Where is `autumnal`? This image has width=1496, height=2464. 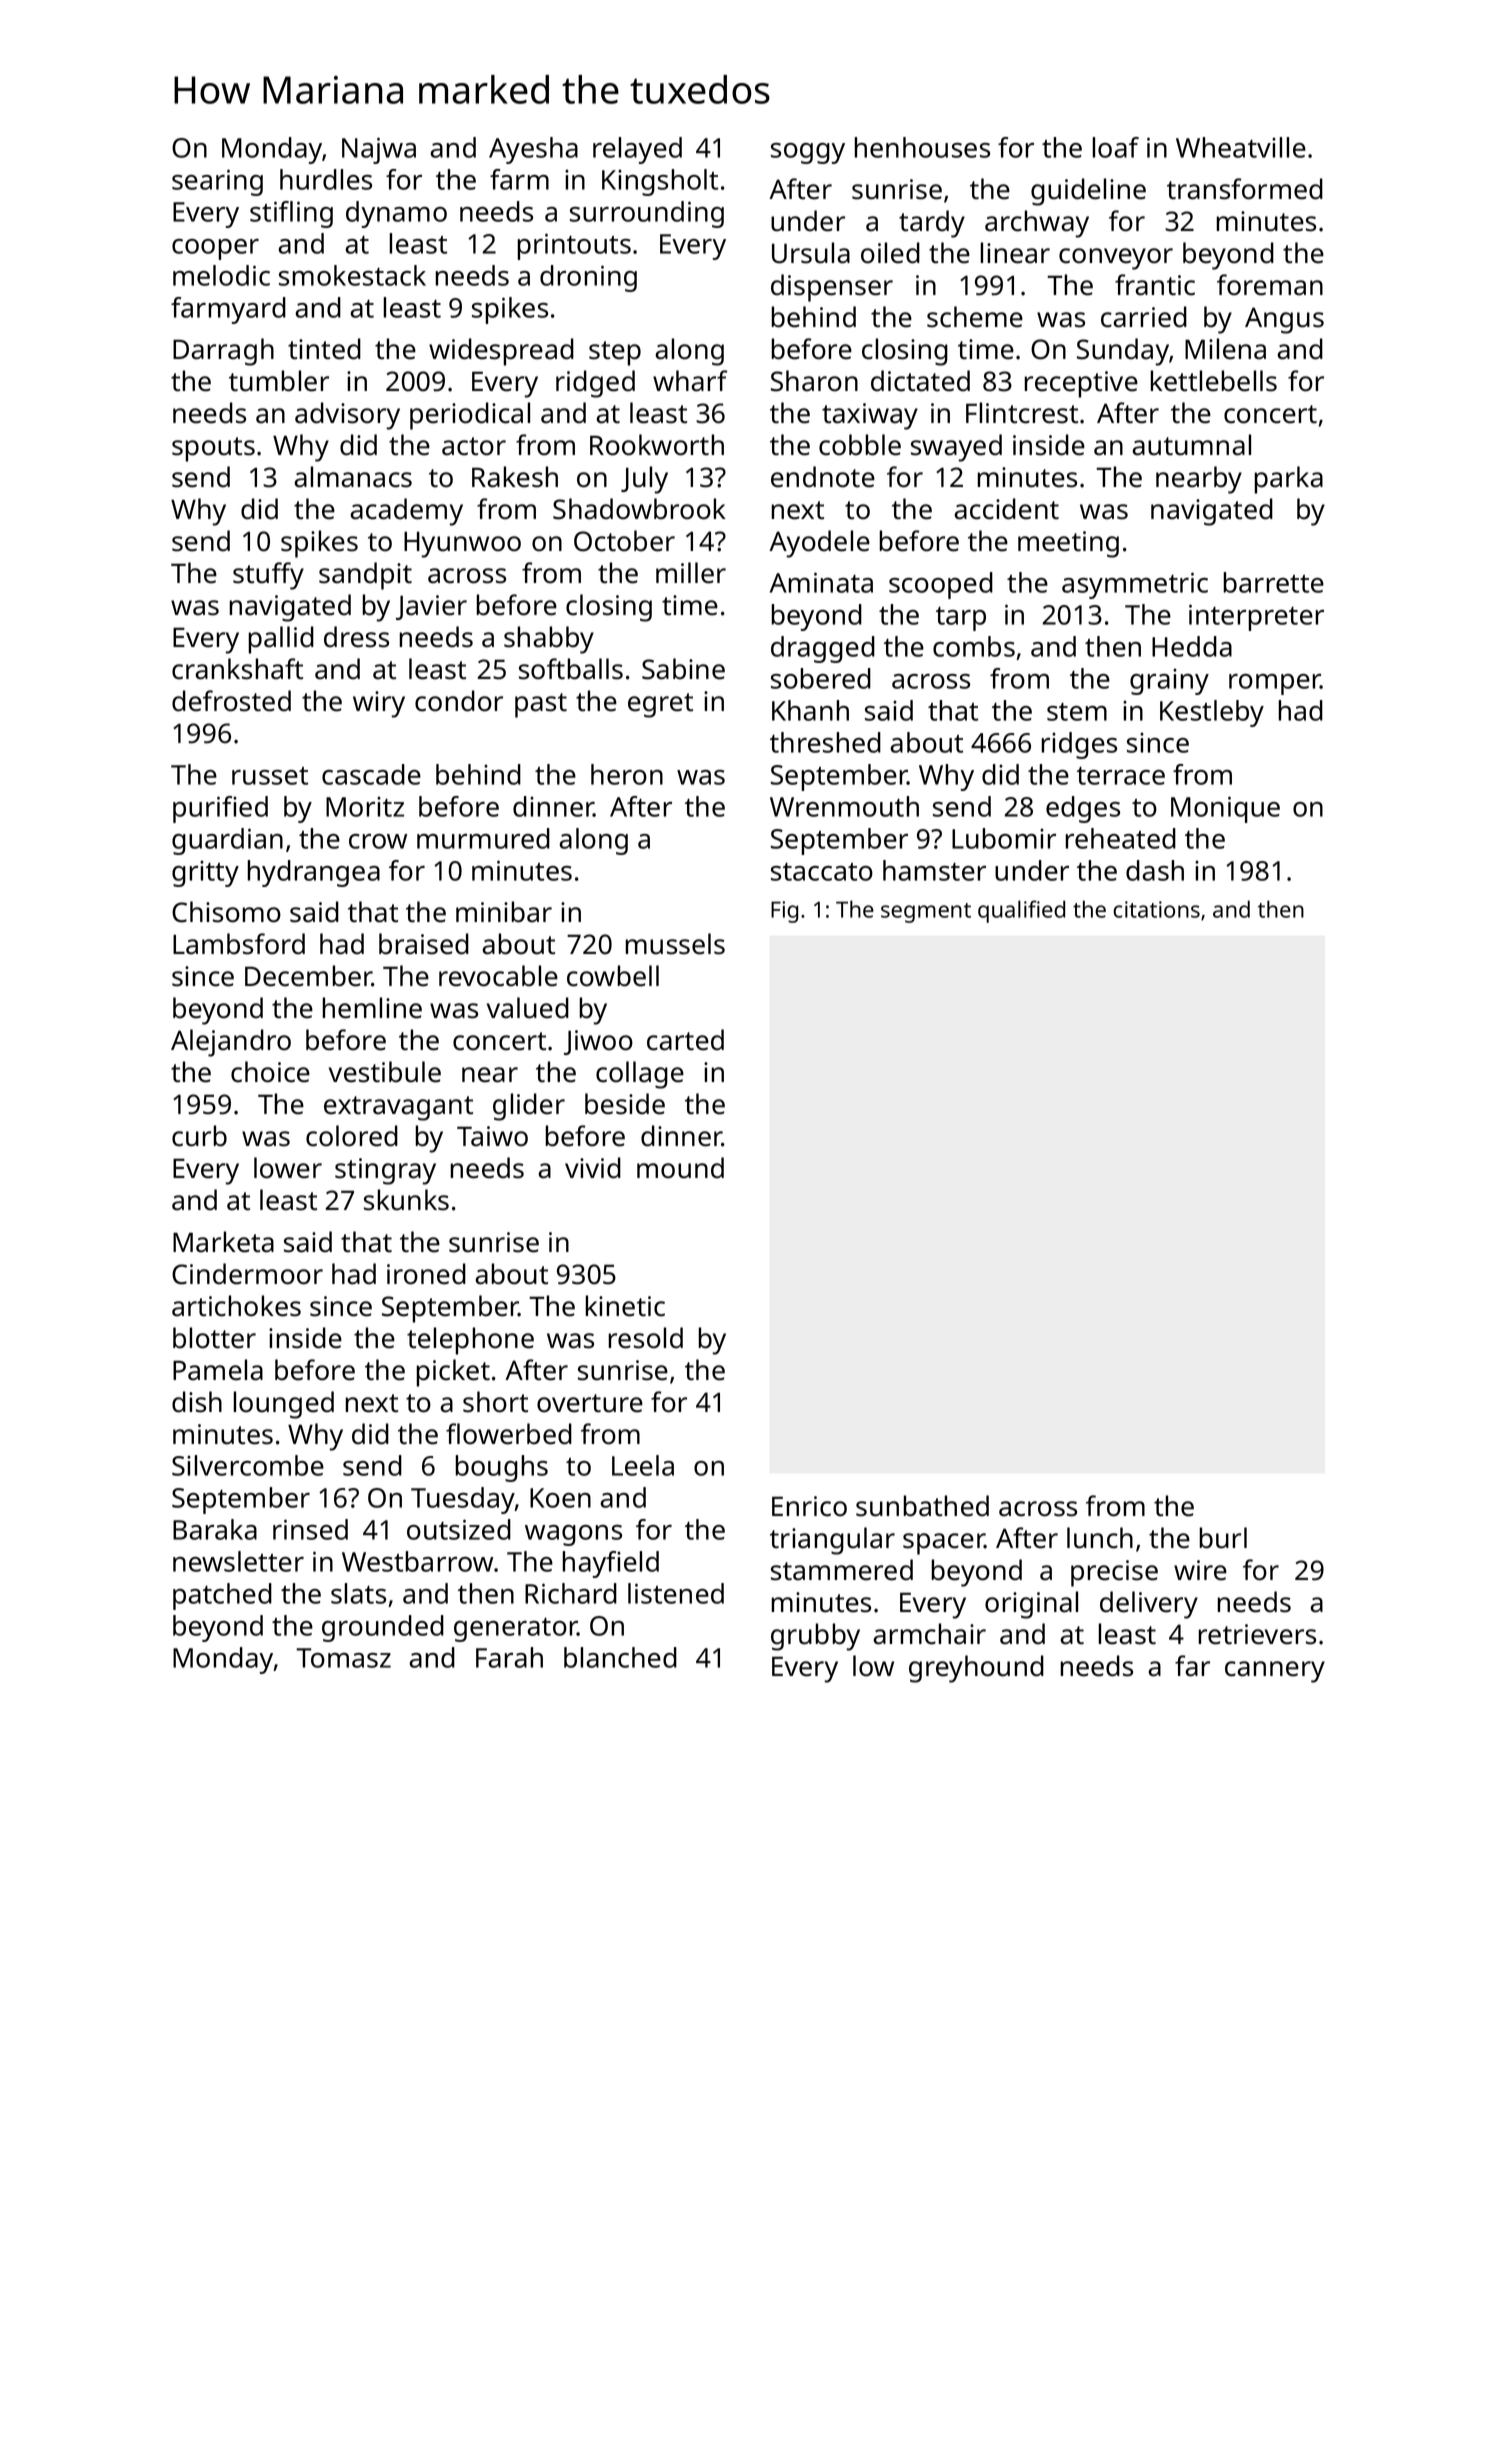 autumnal is located at coordinates (1191, 445).
